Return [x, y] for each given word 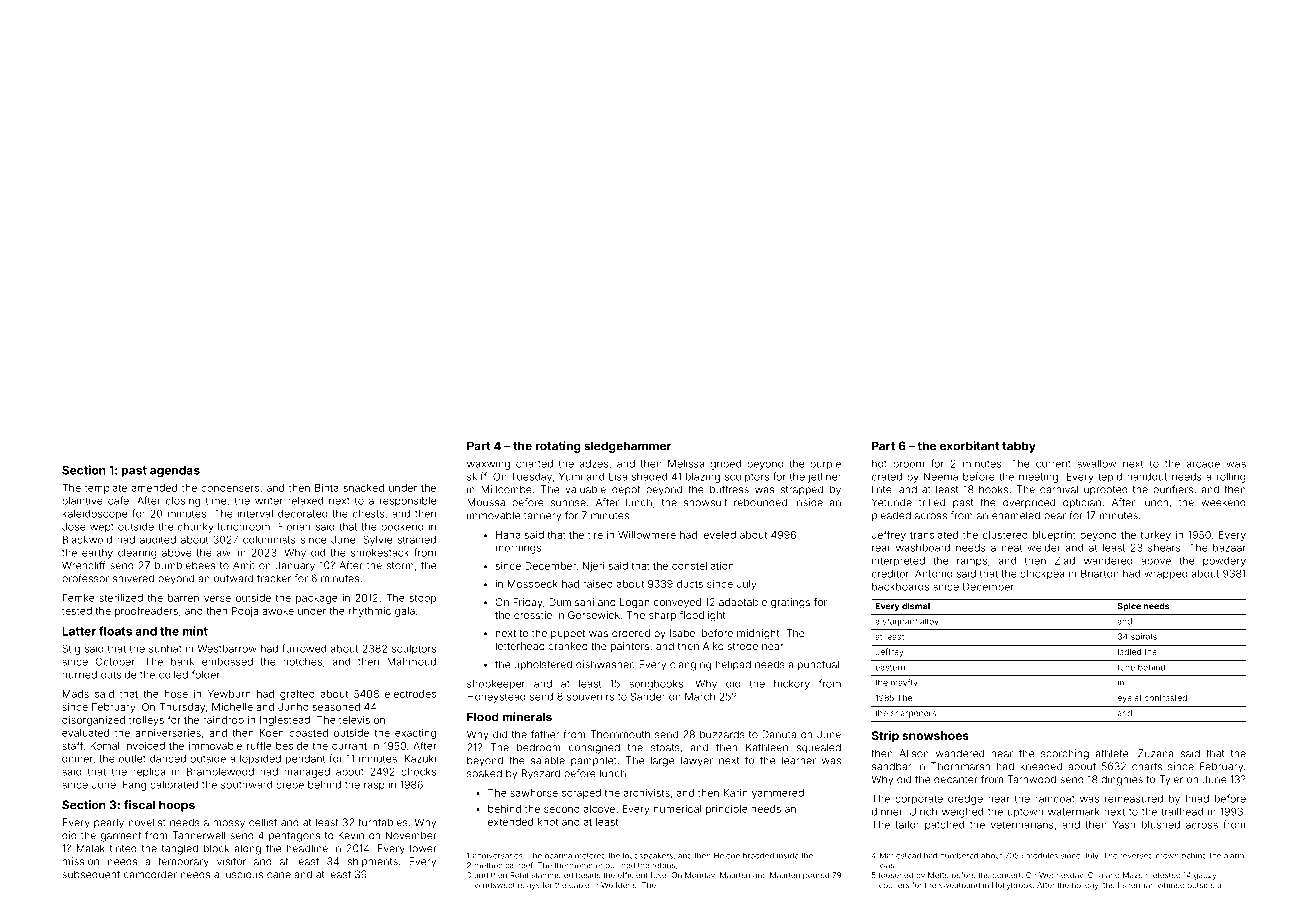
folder [206, 674]
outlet [132, 759]
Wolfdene [619, 885]
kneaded [1041, 766]
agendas [175, 471]
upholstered [543, 665]
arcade [1203, 464]
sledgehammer [628, 447]
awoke [278, 611]
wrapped [1166, 575]
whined [1171, 885]
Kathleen [767, 747]
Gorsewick [594, 615]
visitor [231, 861]
